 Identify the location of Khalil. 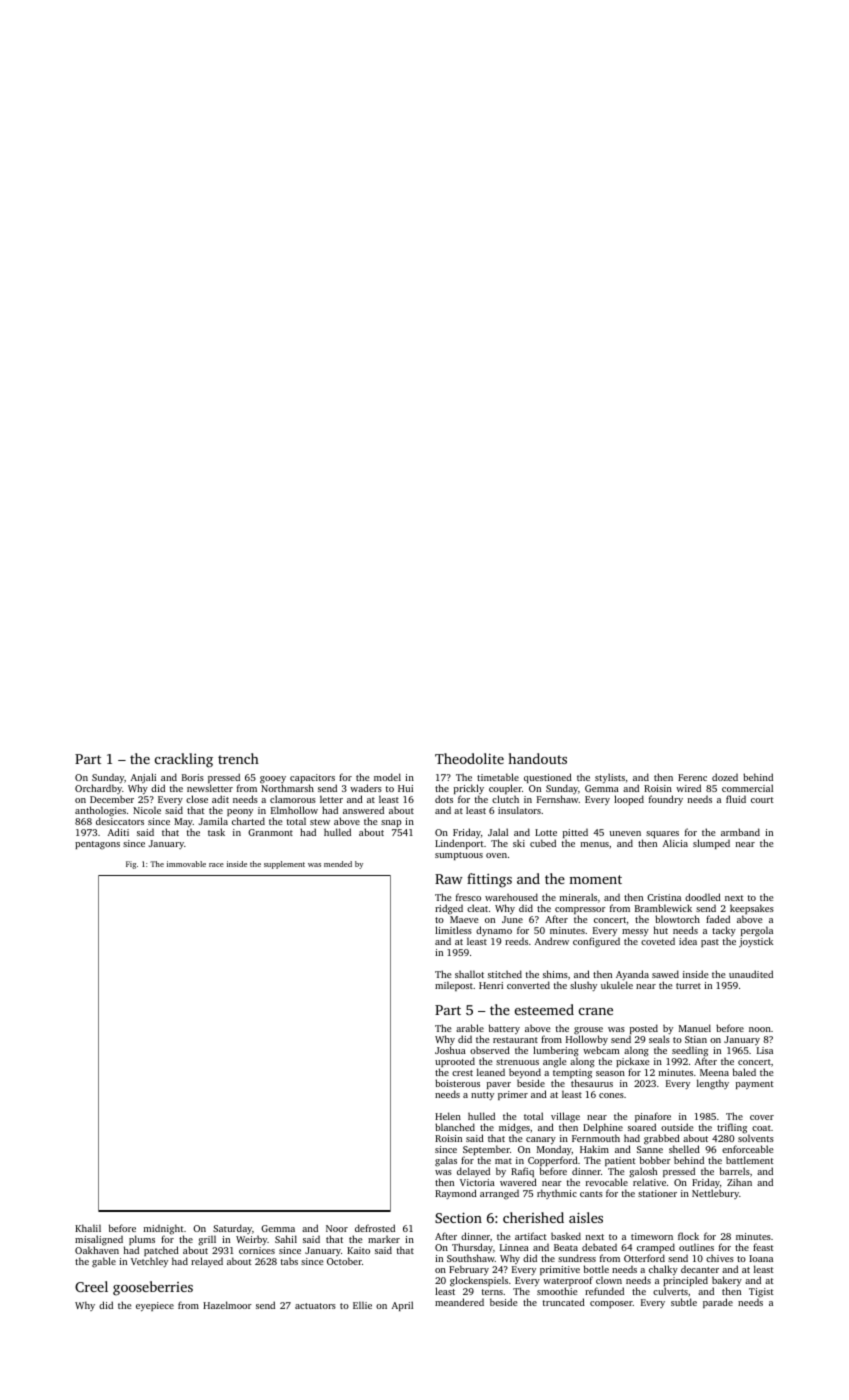
(88, 1228).
